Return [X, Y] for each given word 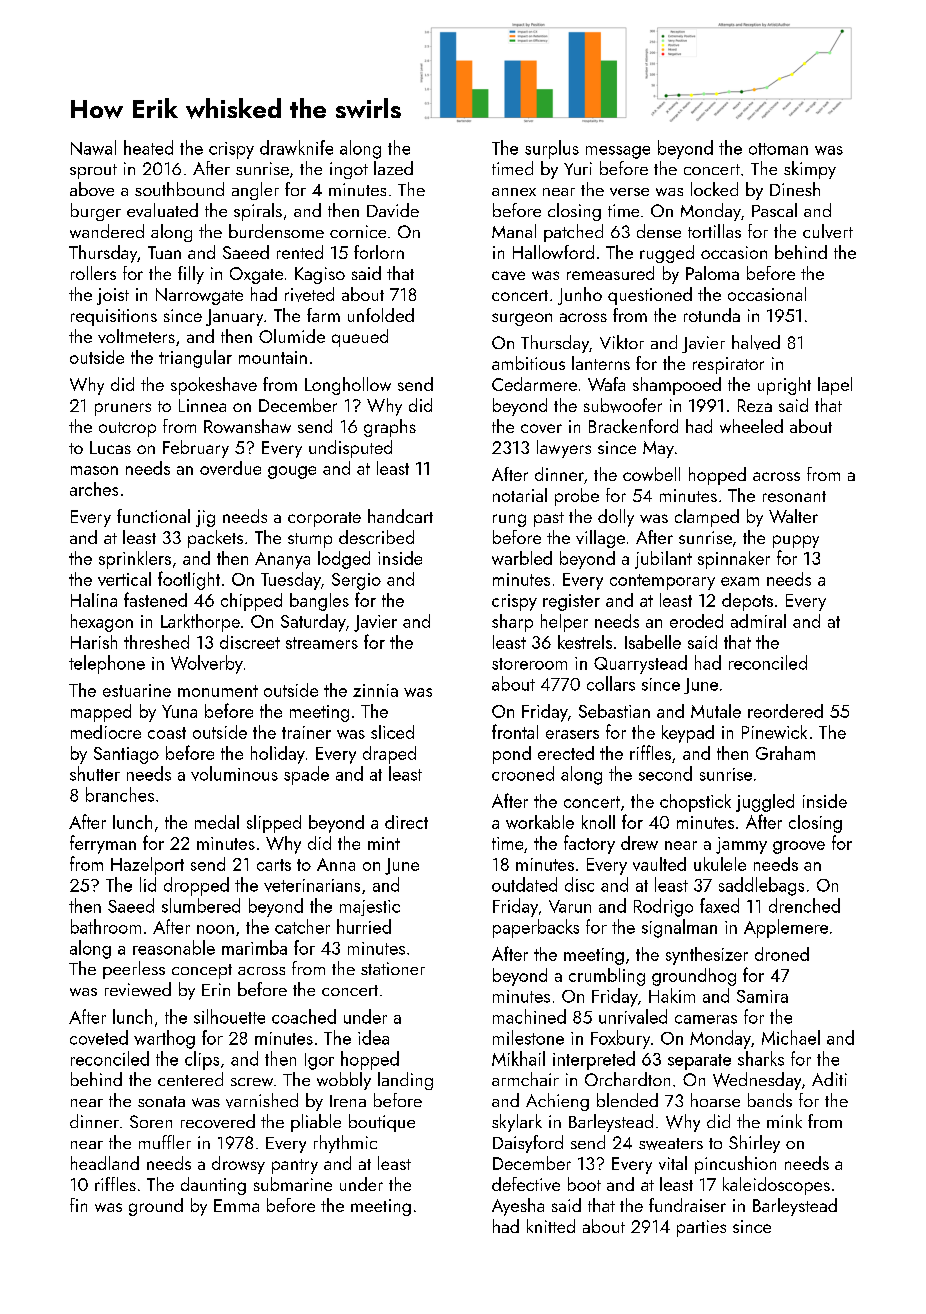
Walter [793, 516]
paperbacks [536, 928]
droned [782, 954]
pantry [295, 1166]
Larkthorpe [200, 623]
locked [714, 189]
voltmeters [136, 336]
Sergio [356, 581]
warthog [164, 1039]
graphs [390, 428]
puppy [796, 541]
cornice [358, 231]
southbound [179, 189]
